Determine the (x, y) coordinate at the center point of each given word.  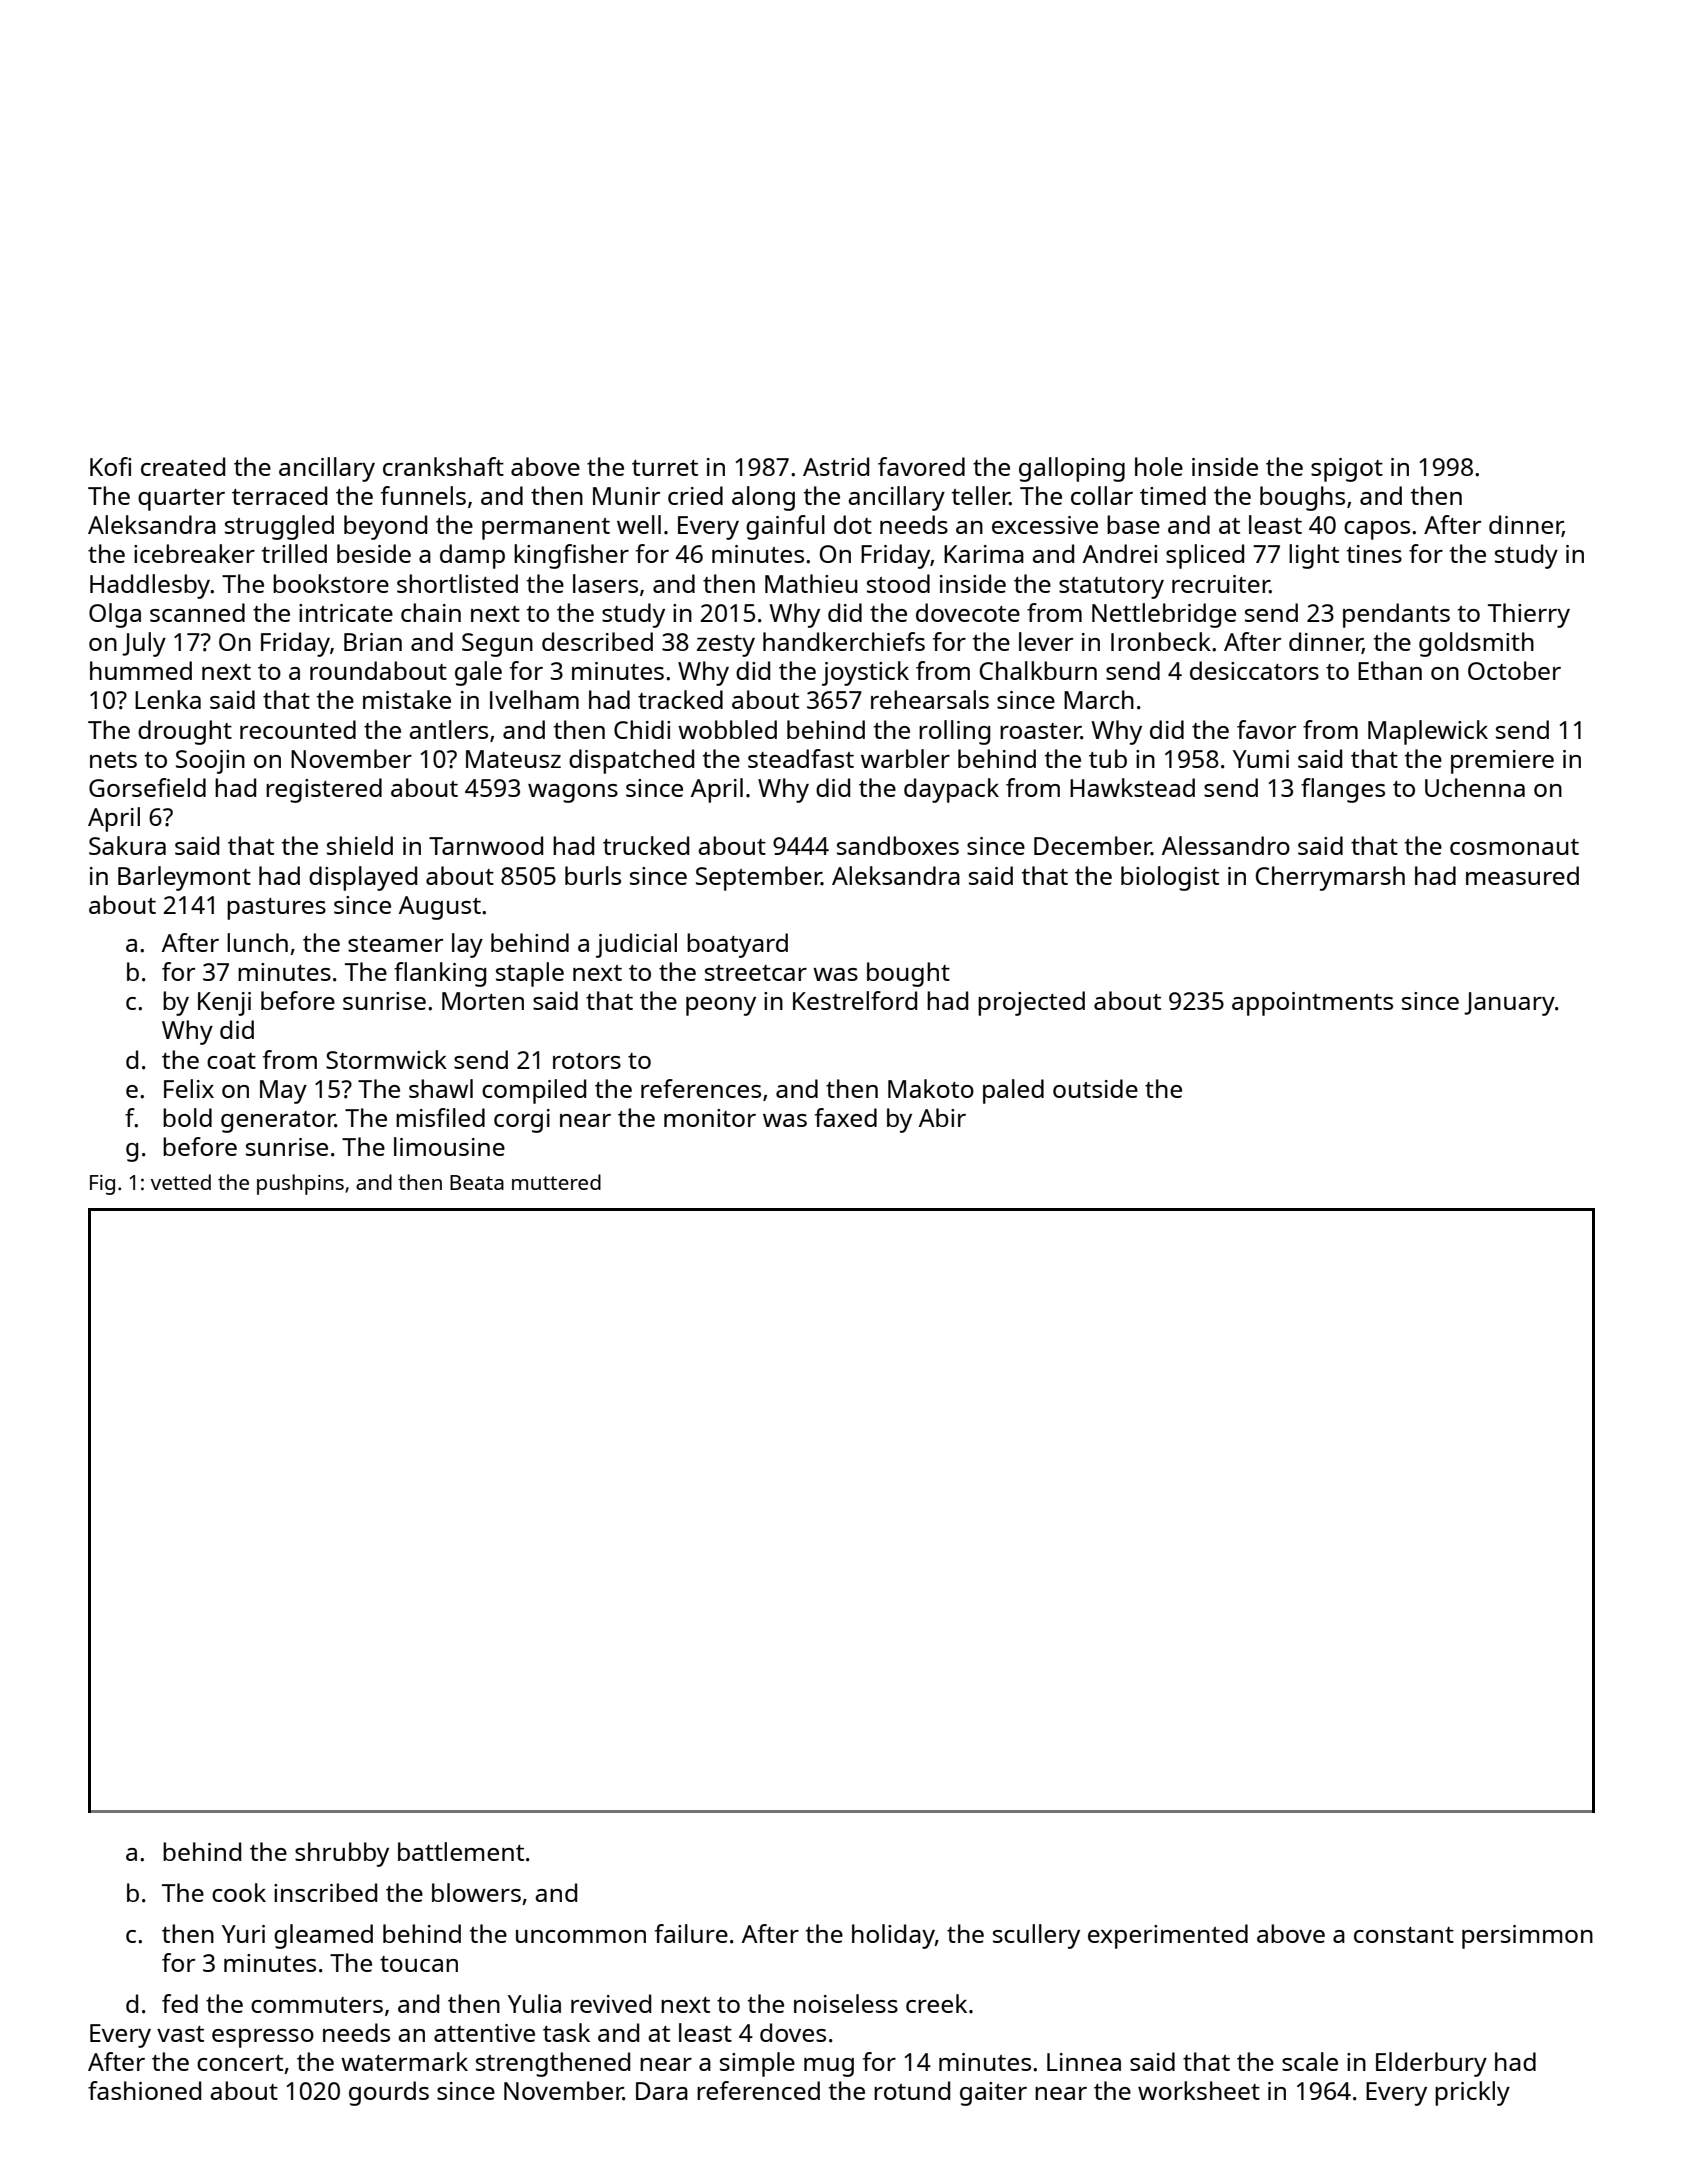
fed (180, 2003)
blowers (476, 1892)
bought (908, 974)
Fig (102, 1185)
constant (1404, 1935)
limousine (449, 1146)
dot (853, 524)
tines (1374, 554)
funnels (423, 495)
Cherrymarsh (1330, 878)
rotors (587, 1061)
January (1509, 1004)
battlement (461, 1851)
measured (1522, 875)
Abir (942, 1117)
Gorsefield (147, 787)
